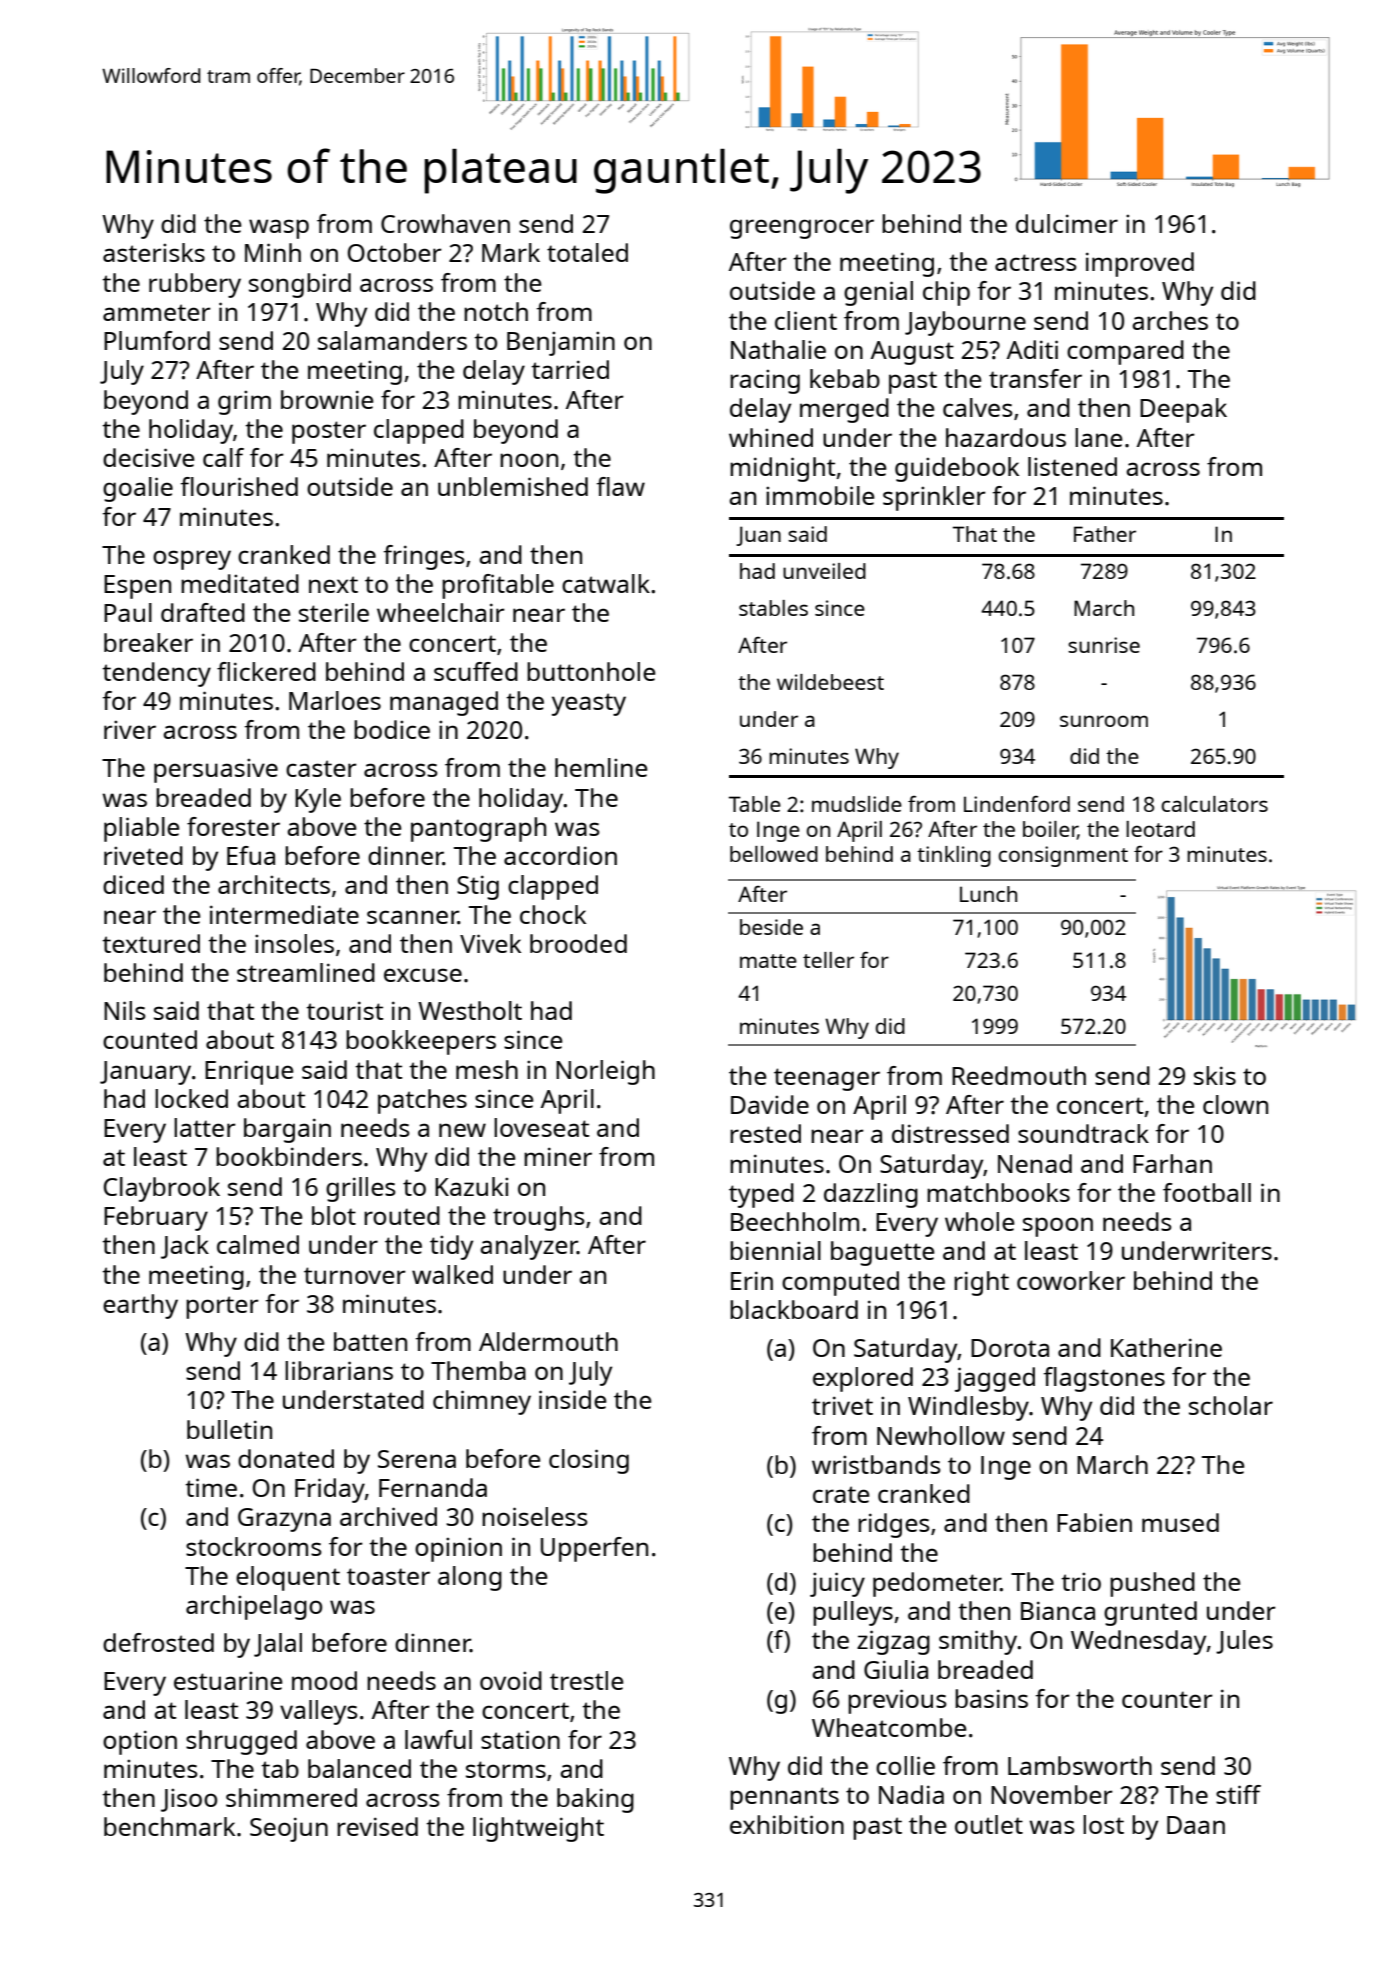 This screenshot has height=1969, width=1386. I want to click on wildebeest, so click(830, 682).
